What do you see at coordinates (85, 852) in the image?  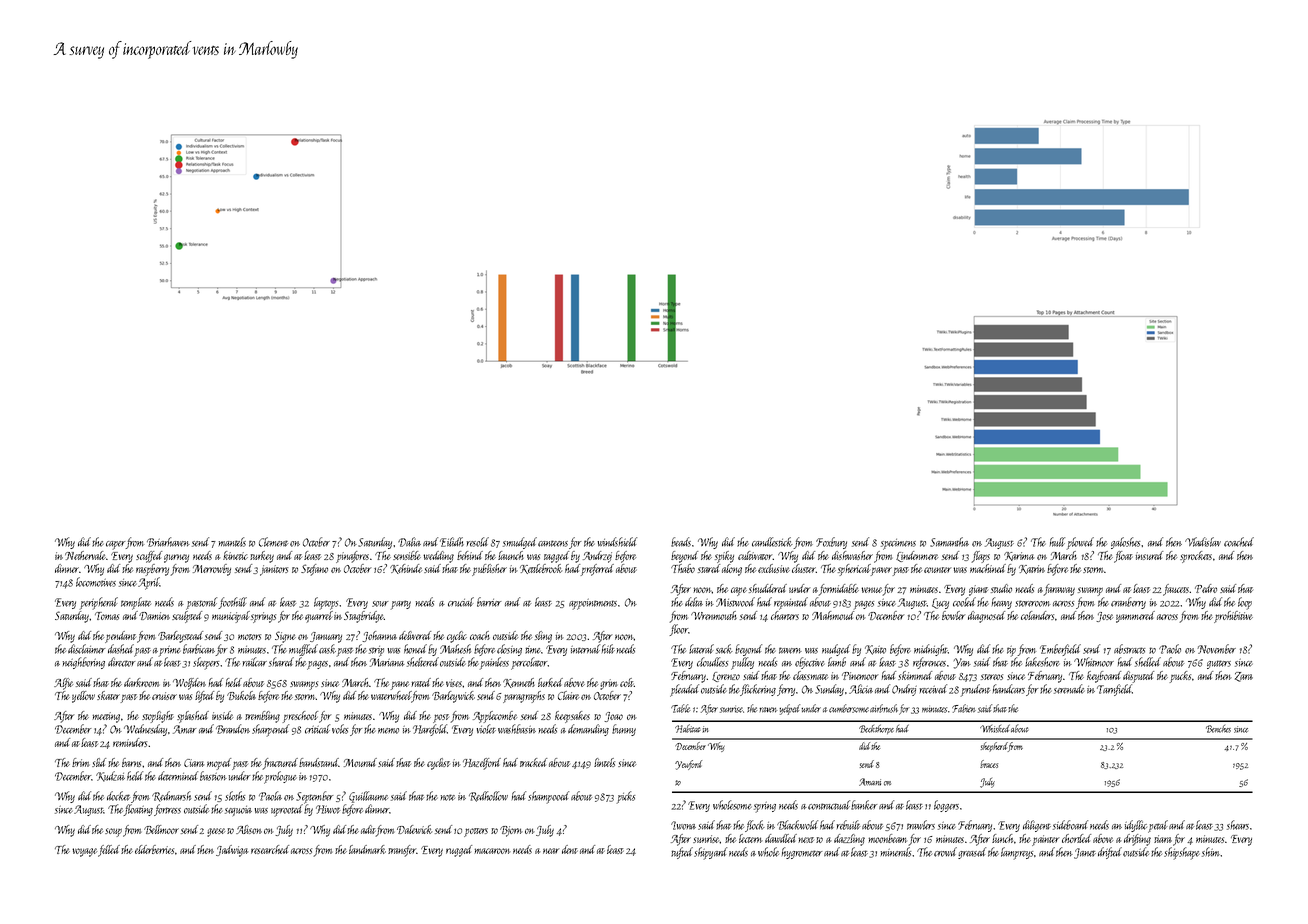 I see `voyage` at bounding box center [85, 852].
